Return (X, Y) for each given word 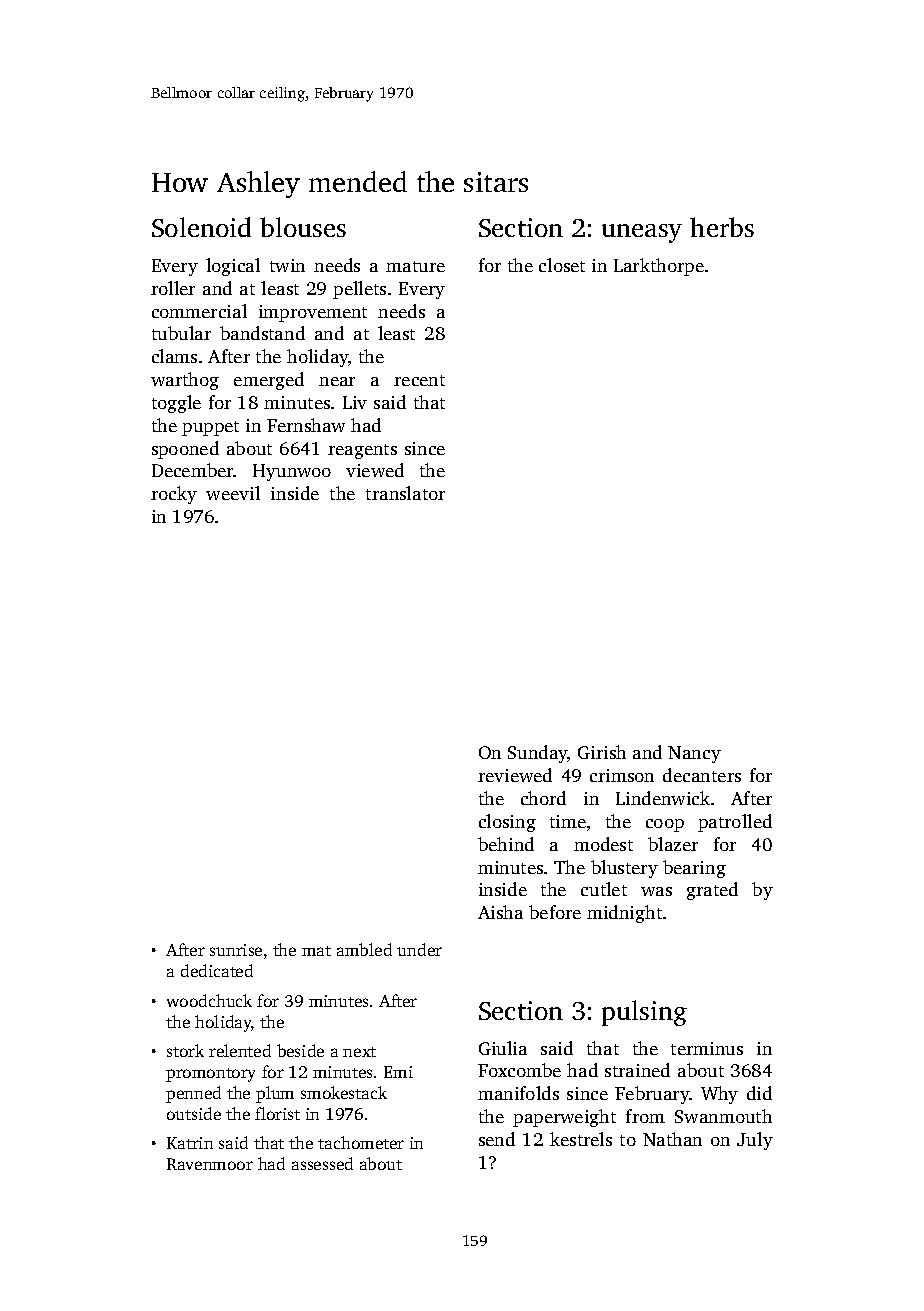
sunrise (236, 950)
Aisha (500, 912)
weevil (233, 493)
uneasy (642, 233)
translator (405, 493)
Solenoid (201, 227)
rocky (174, 495)
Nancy (694, 754)
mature (415, 266)
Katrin (190, 1143)
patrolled (735, 823)
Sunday (538, 754)
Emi (398, 1072)
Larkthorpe (659, 267)
